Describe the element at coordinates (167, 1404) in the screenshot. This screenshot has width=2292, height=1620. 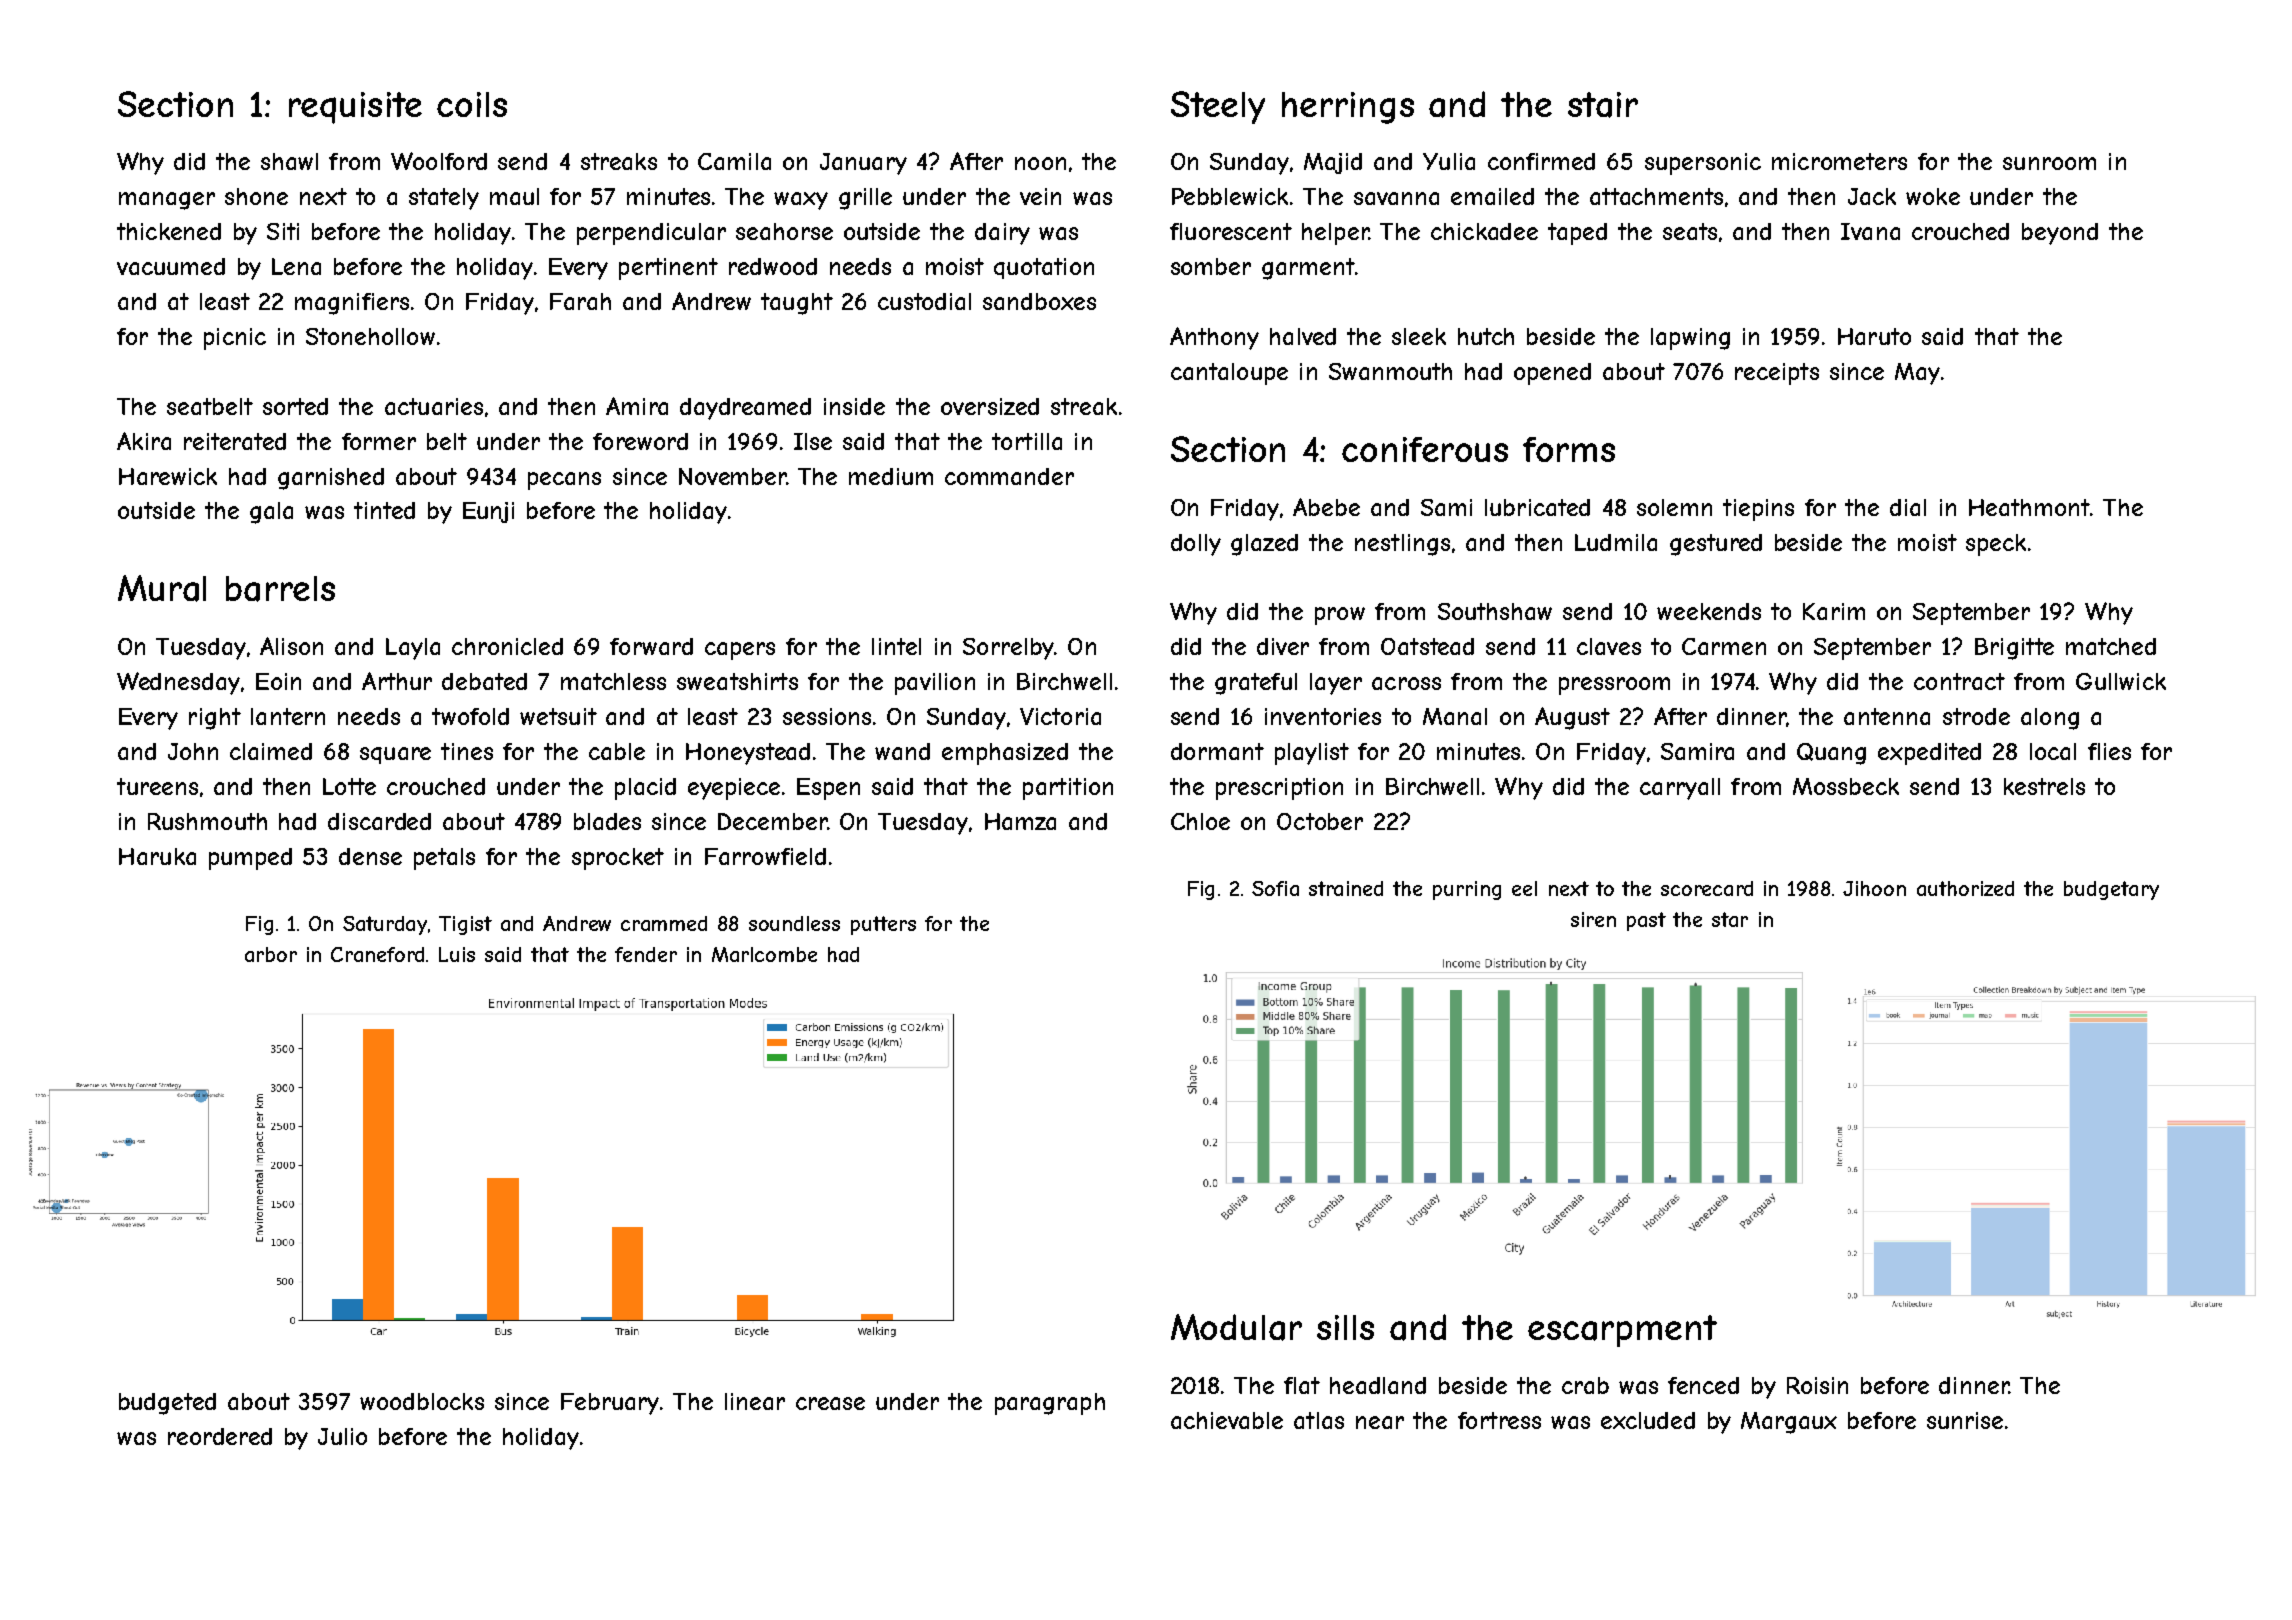
I see `budgeted` at that location.
